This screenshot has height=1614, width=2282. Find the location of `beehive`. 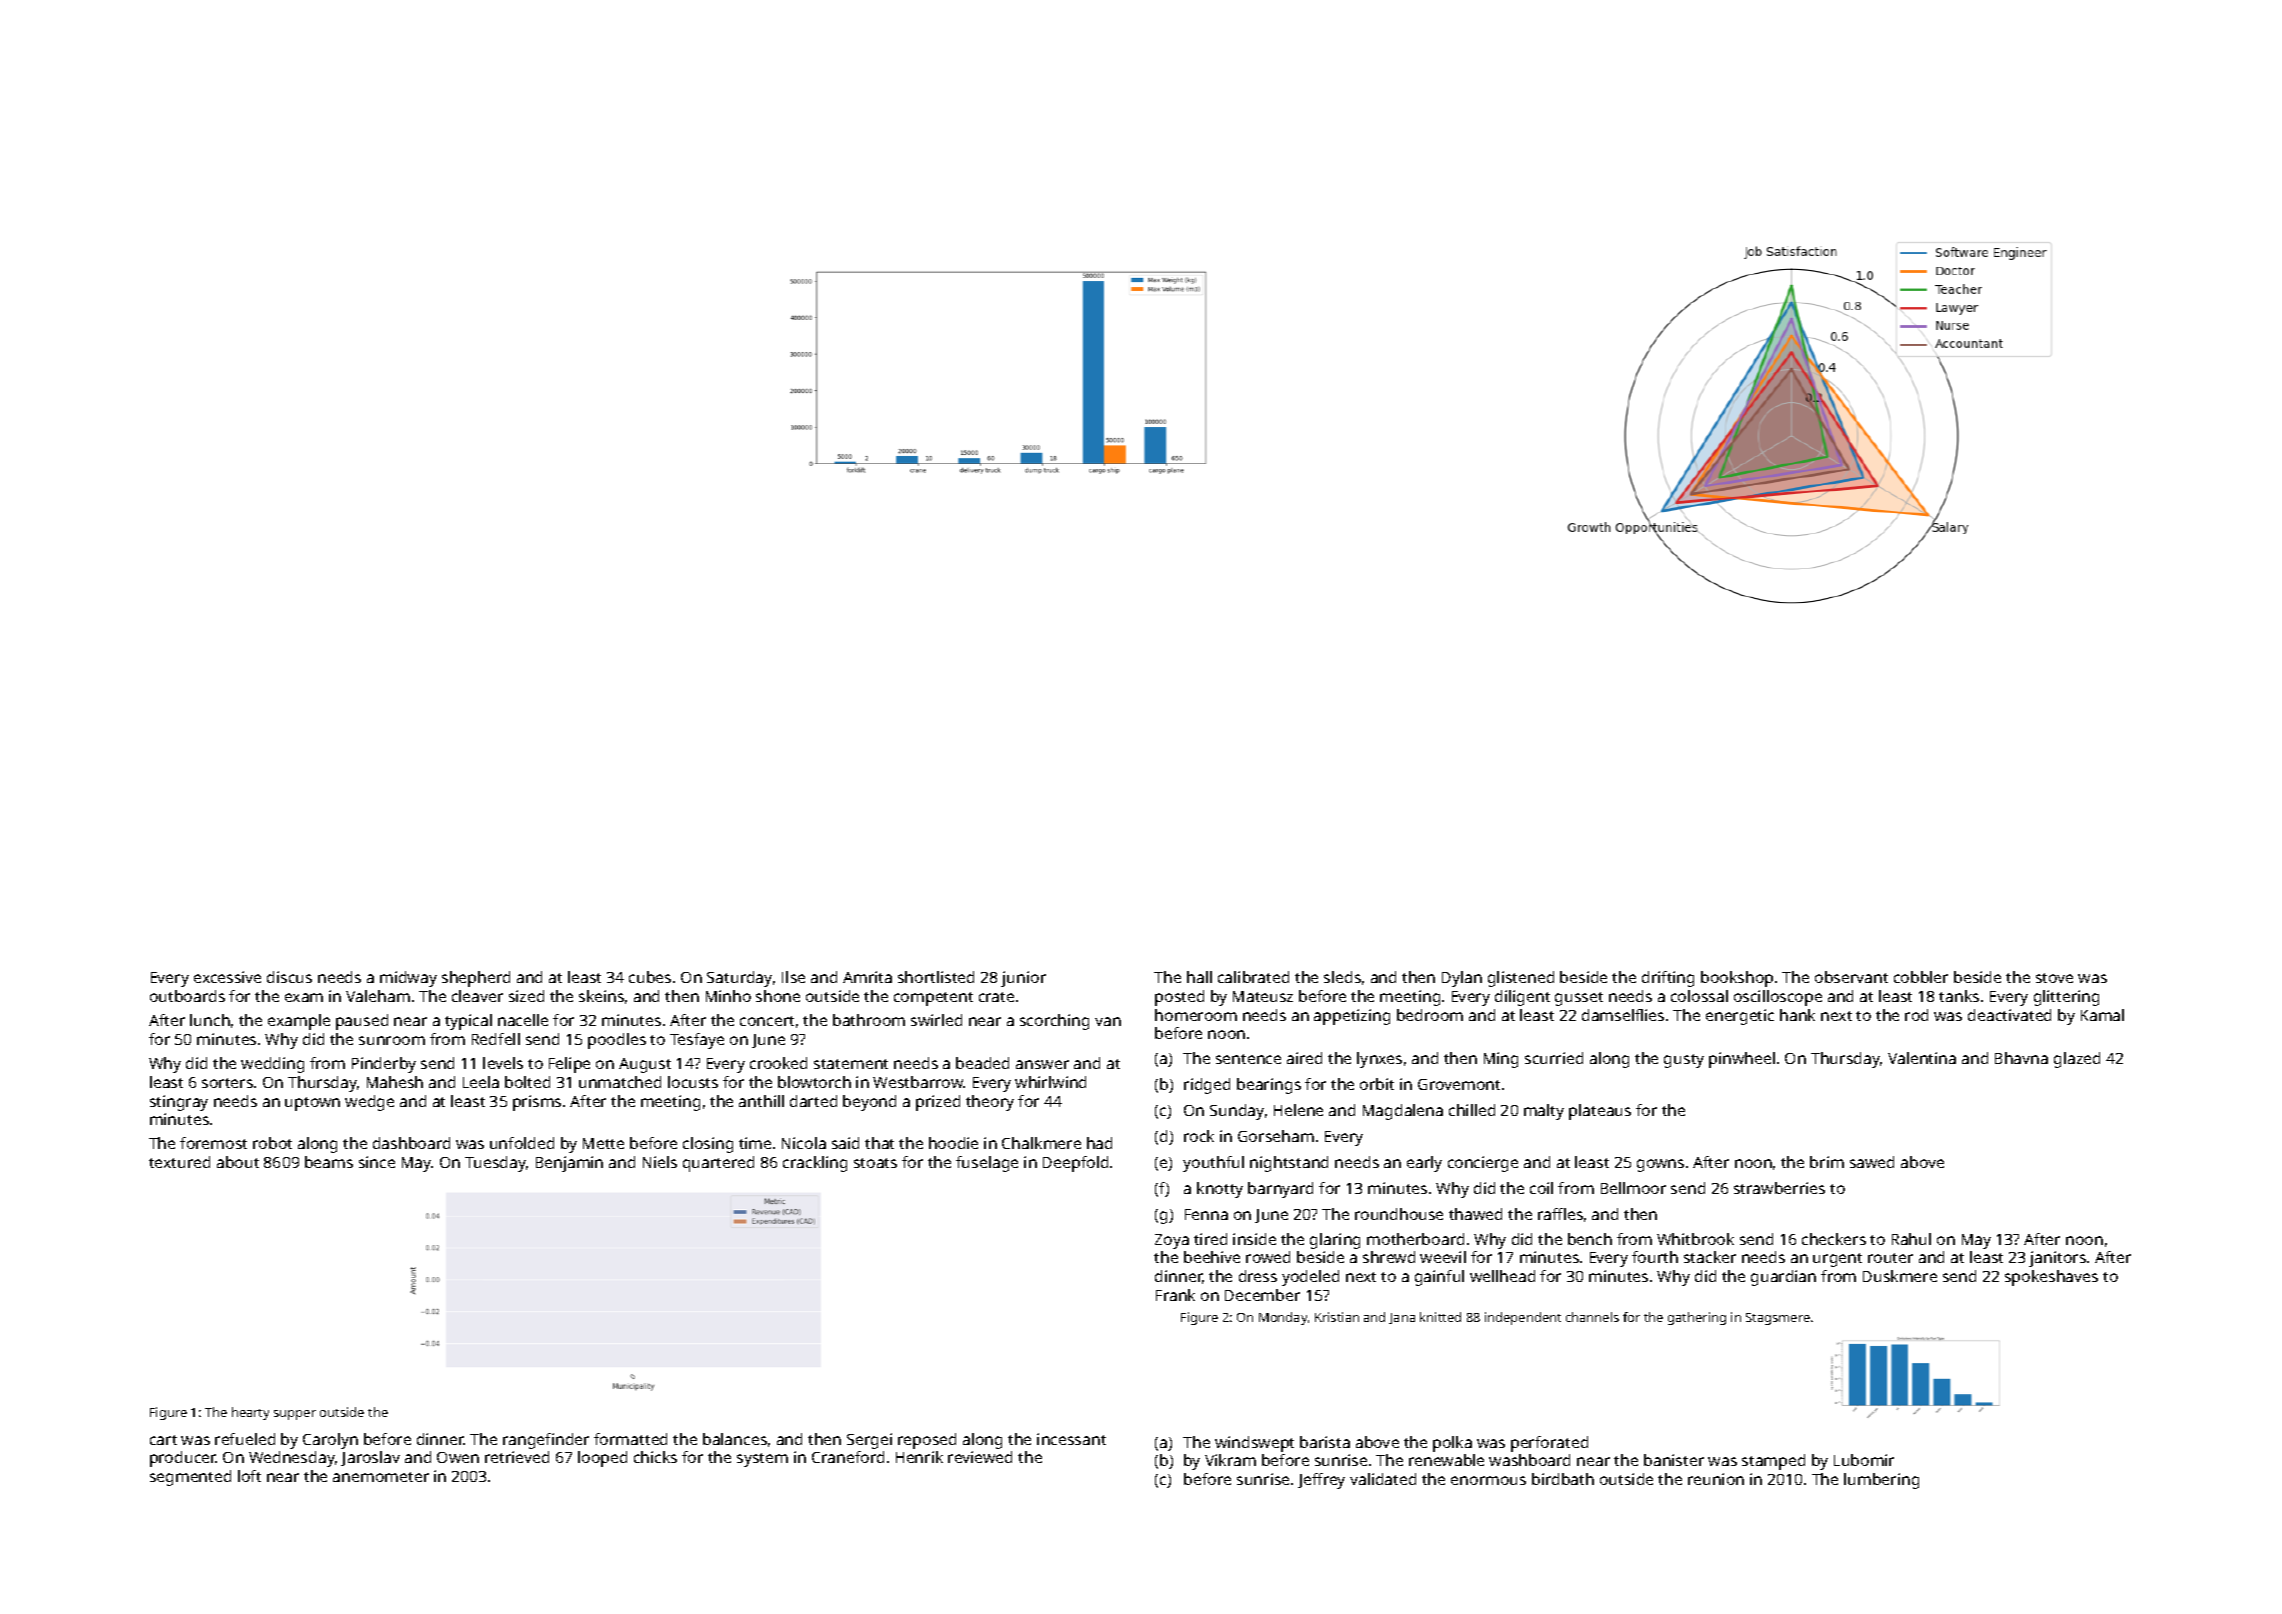

beehive is located at coordinates (1212, 1257).
